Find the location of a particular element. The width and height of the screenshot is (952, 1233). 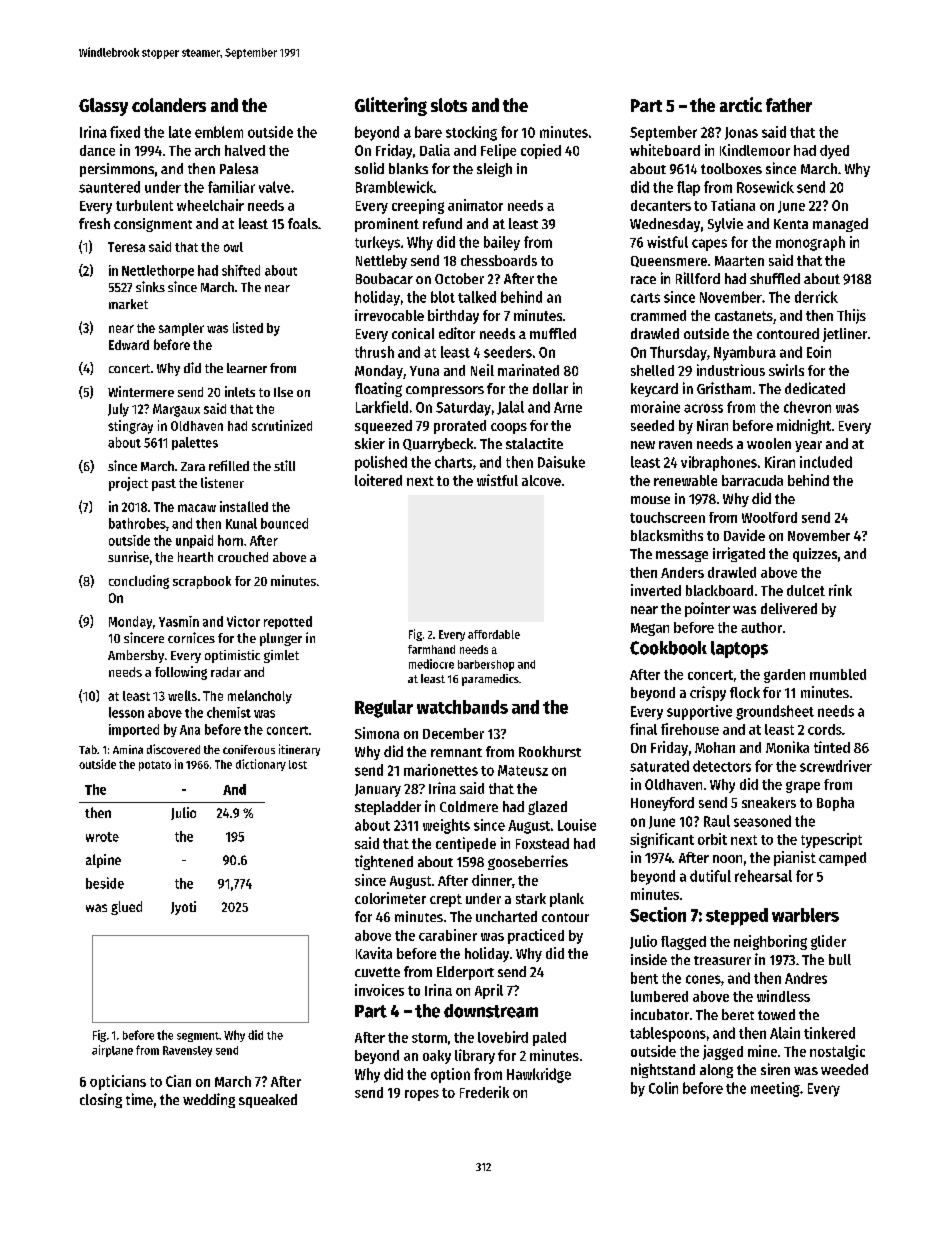

muffled is located at coordinates (553, 333).
